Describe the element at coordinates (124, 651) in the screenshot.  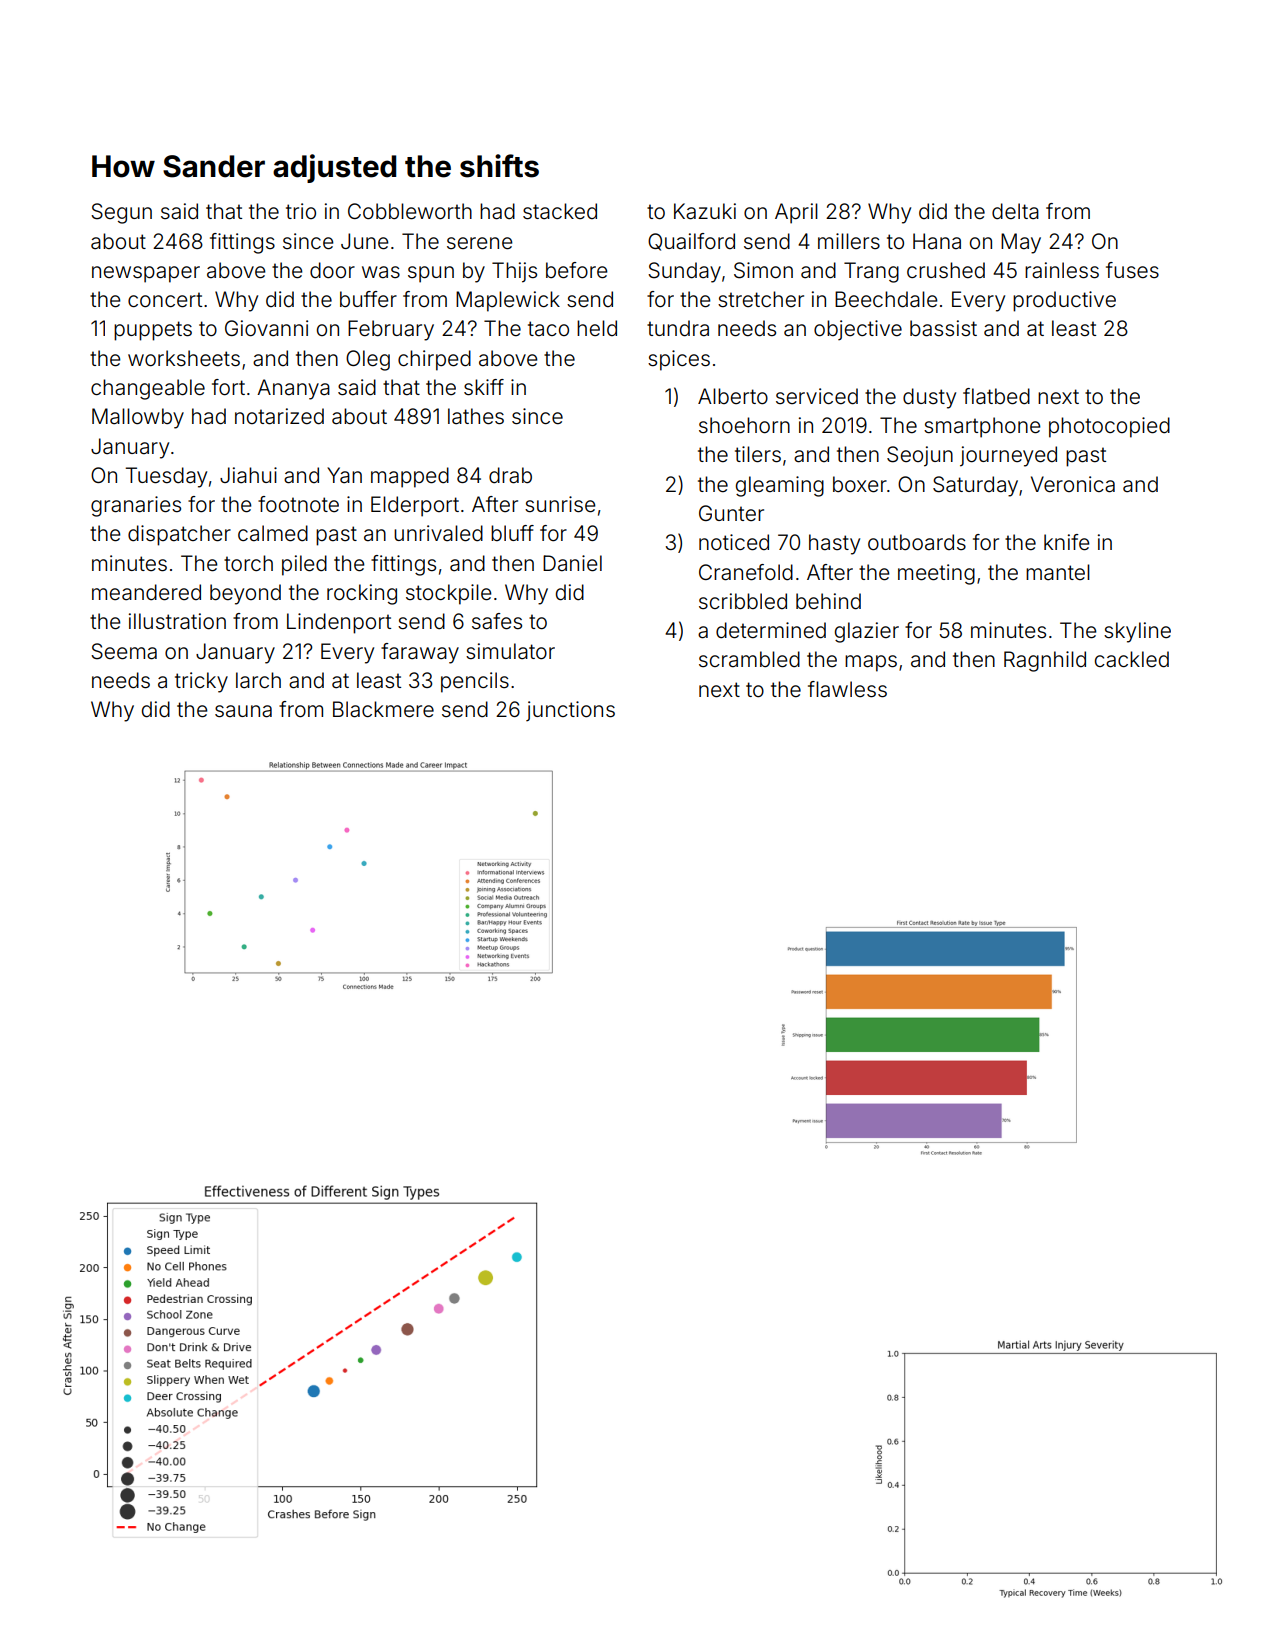
I see `Seema` at that location.
